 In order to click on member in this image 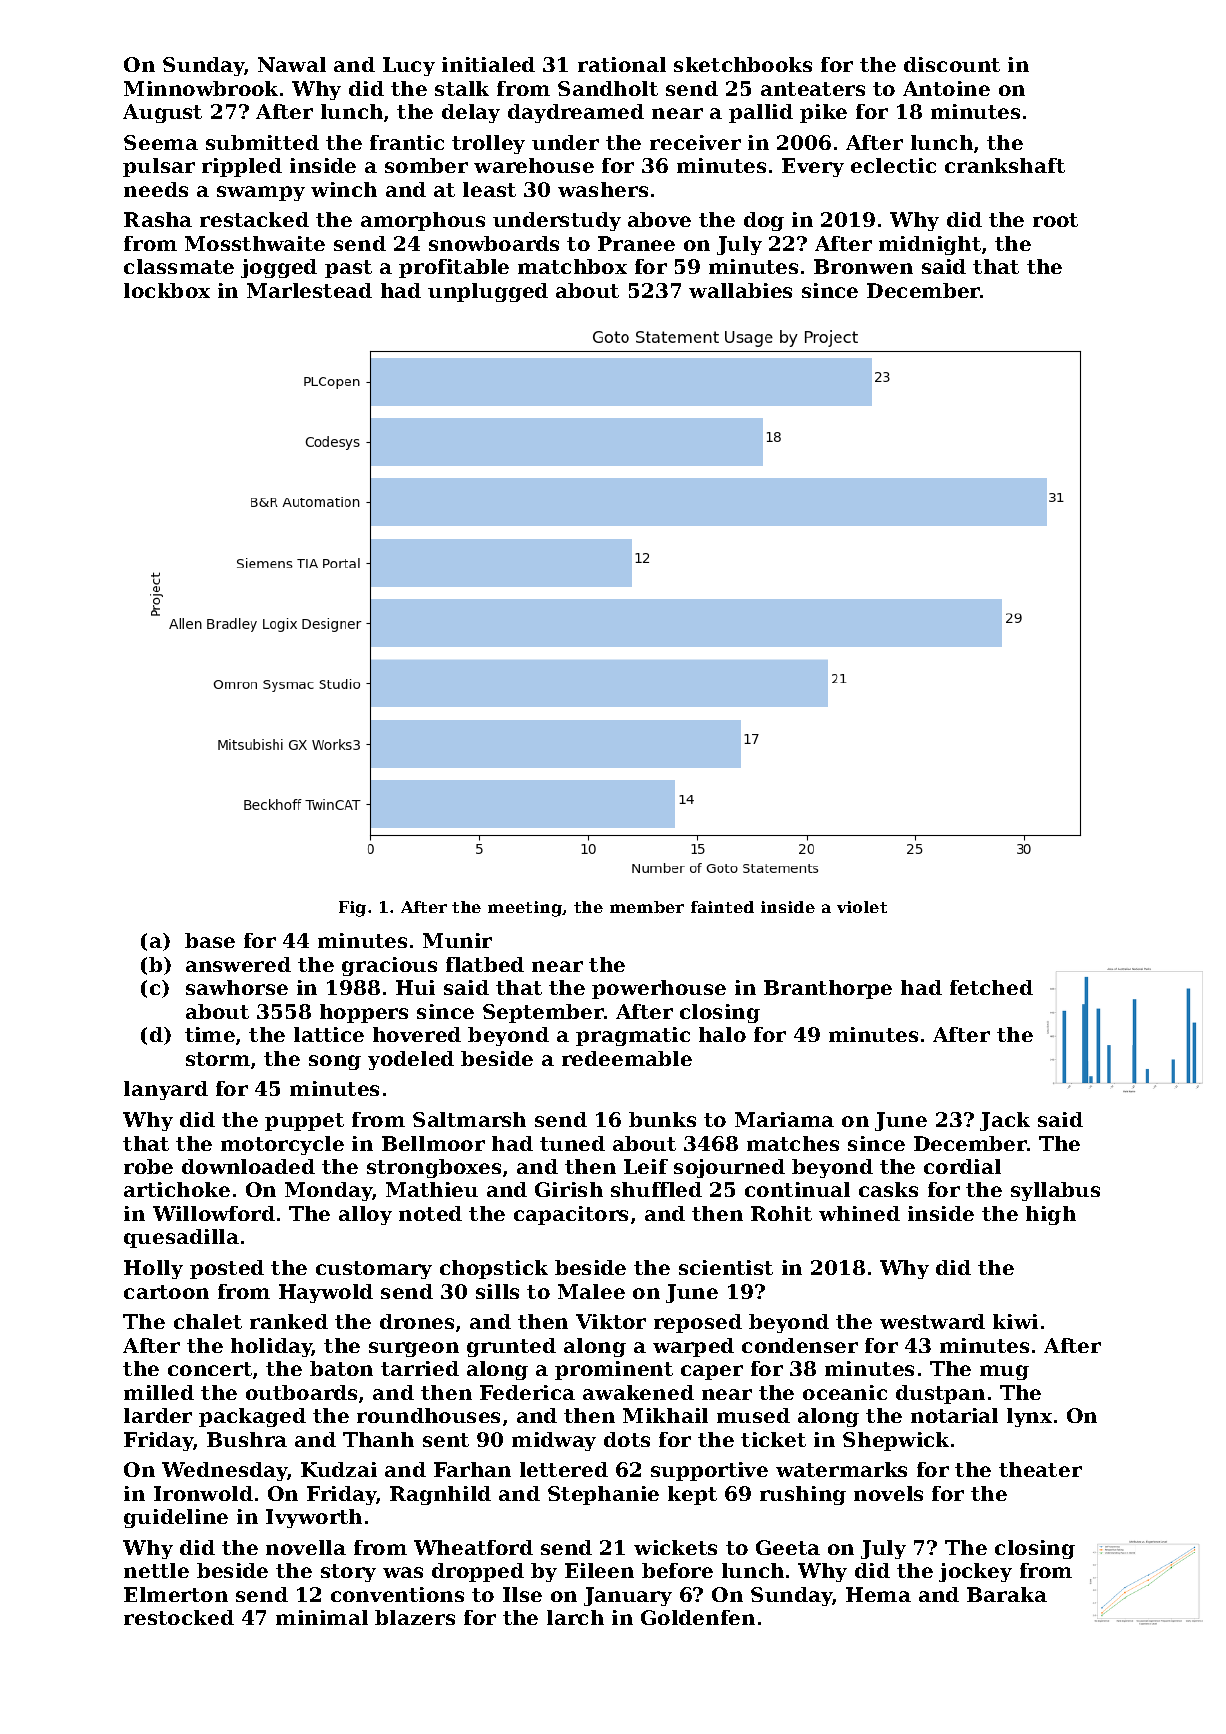, I will do `click(647, 907)`.
